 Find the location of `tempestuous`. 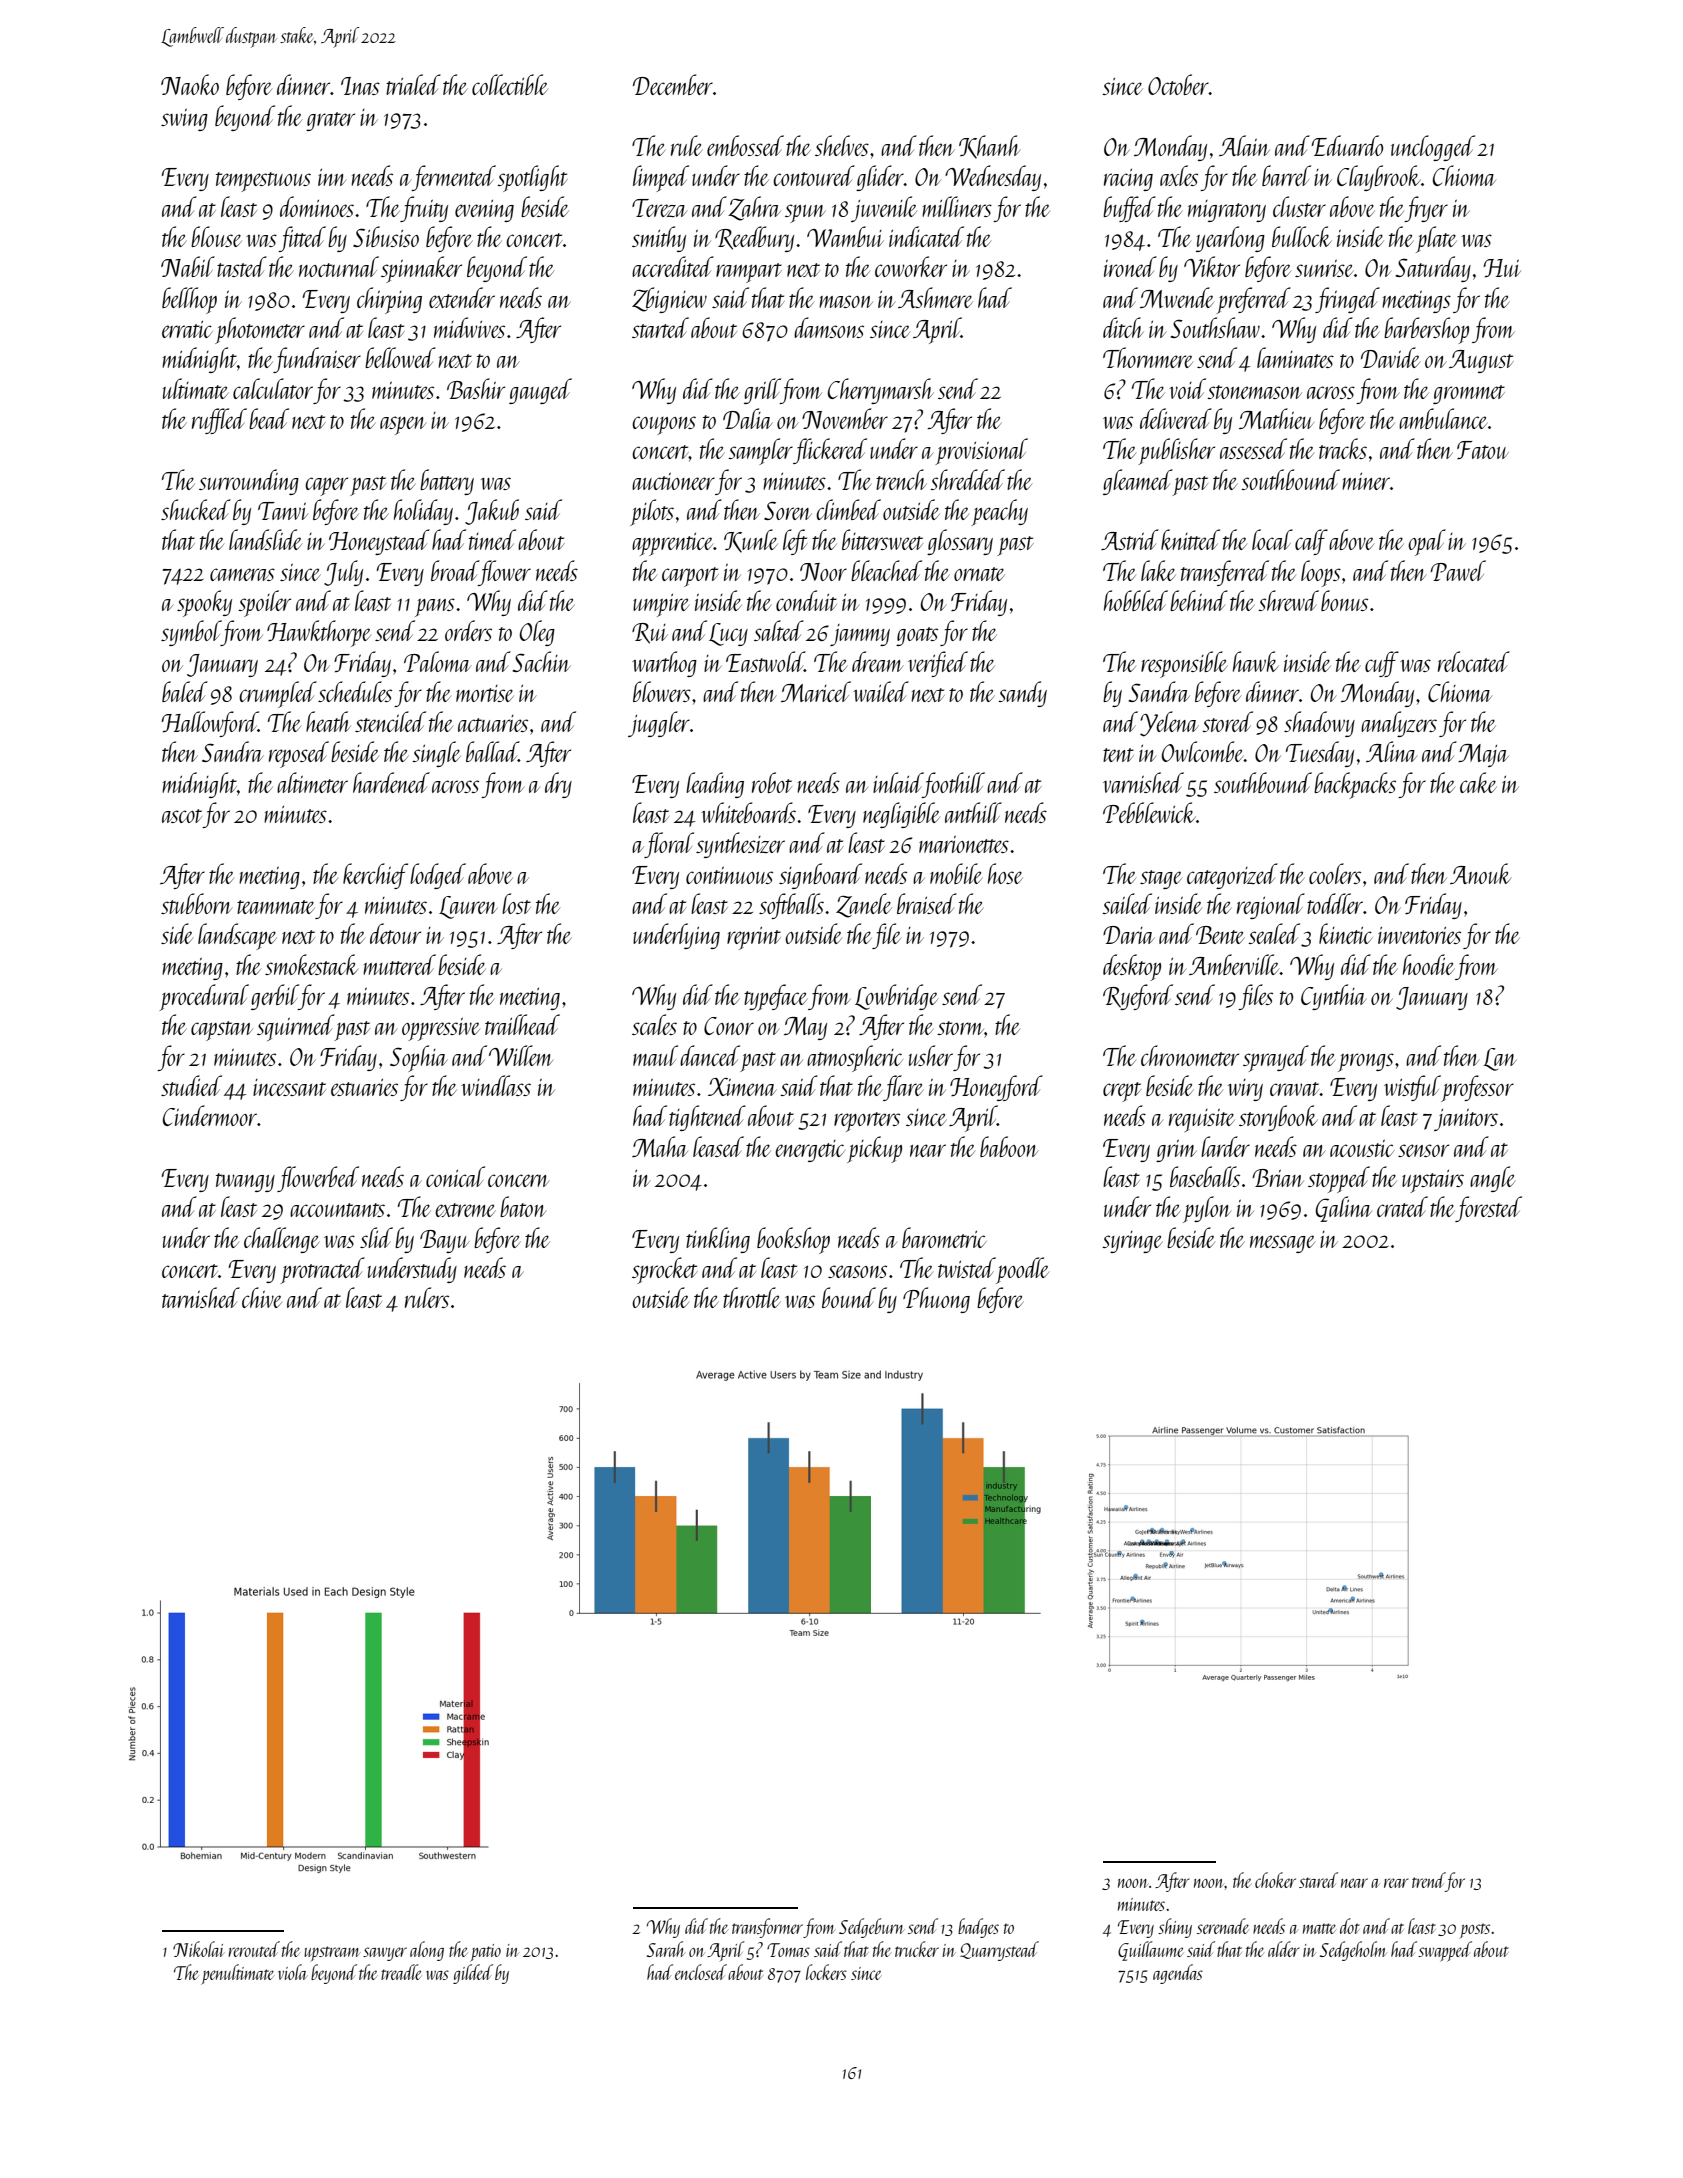

tempestuous is located at coordinates (263, 182).
